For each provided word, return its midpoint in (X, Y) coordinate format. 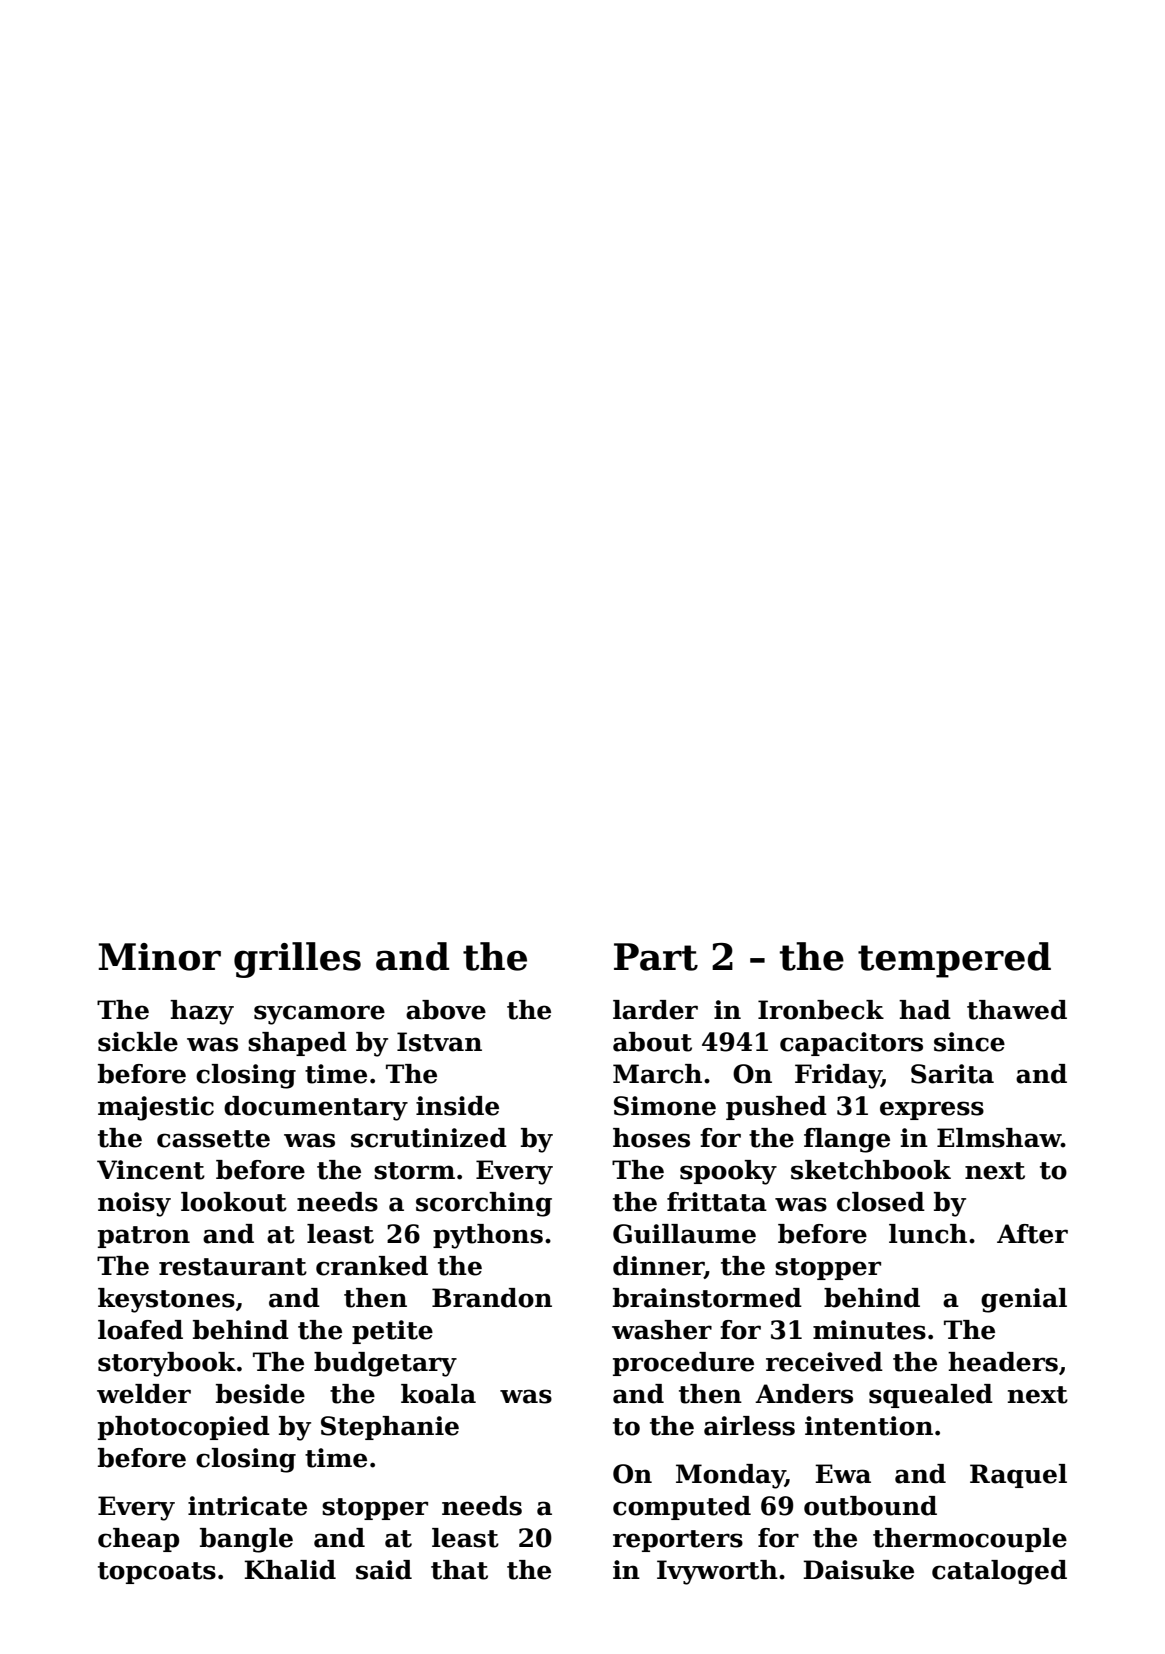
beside (260, 1394)
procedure (683, 1364)
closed (881, 1202)
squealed (931, 1396)
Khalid (290, 1570)
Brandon (492, 1298)
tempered (954, 960)
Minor (159, 957)
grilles (297, 960)
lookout (234, 1202)
